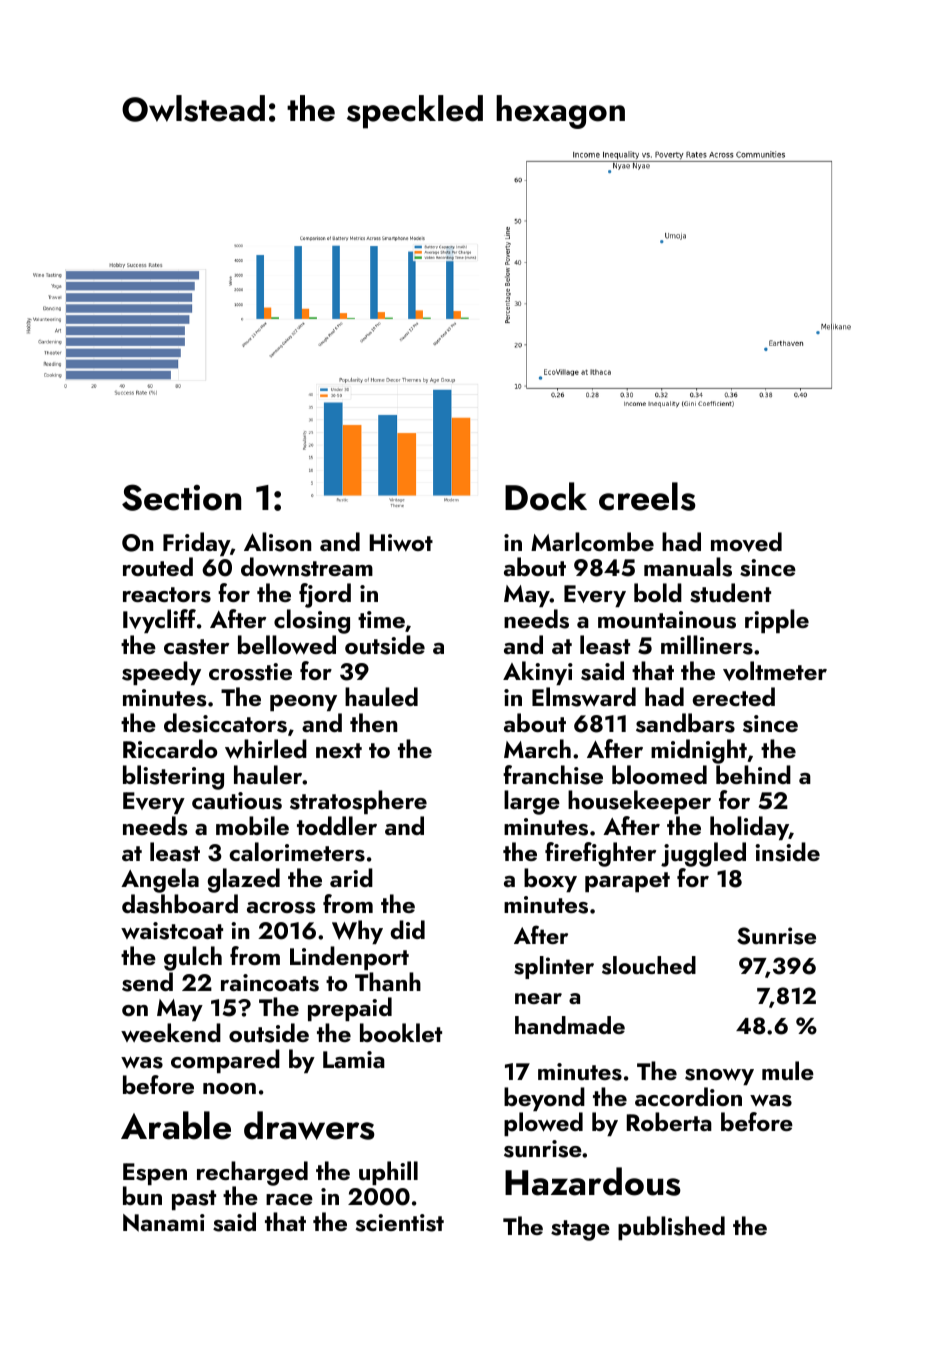 This page has height=1346, width=949. Describe the element at coordinates (312, 621) in the page. I see `closing` at that location.
